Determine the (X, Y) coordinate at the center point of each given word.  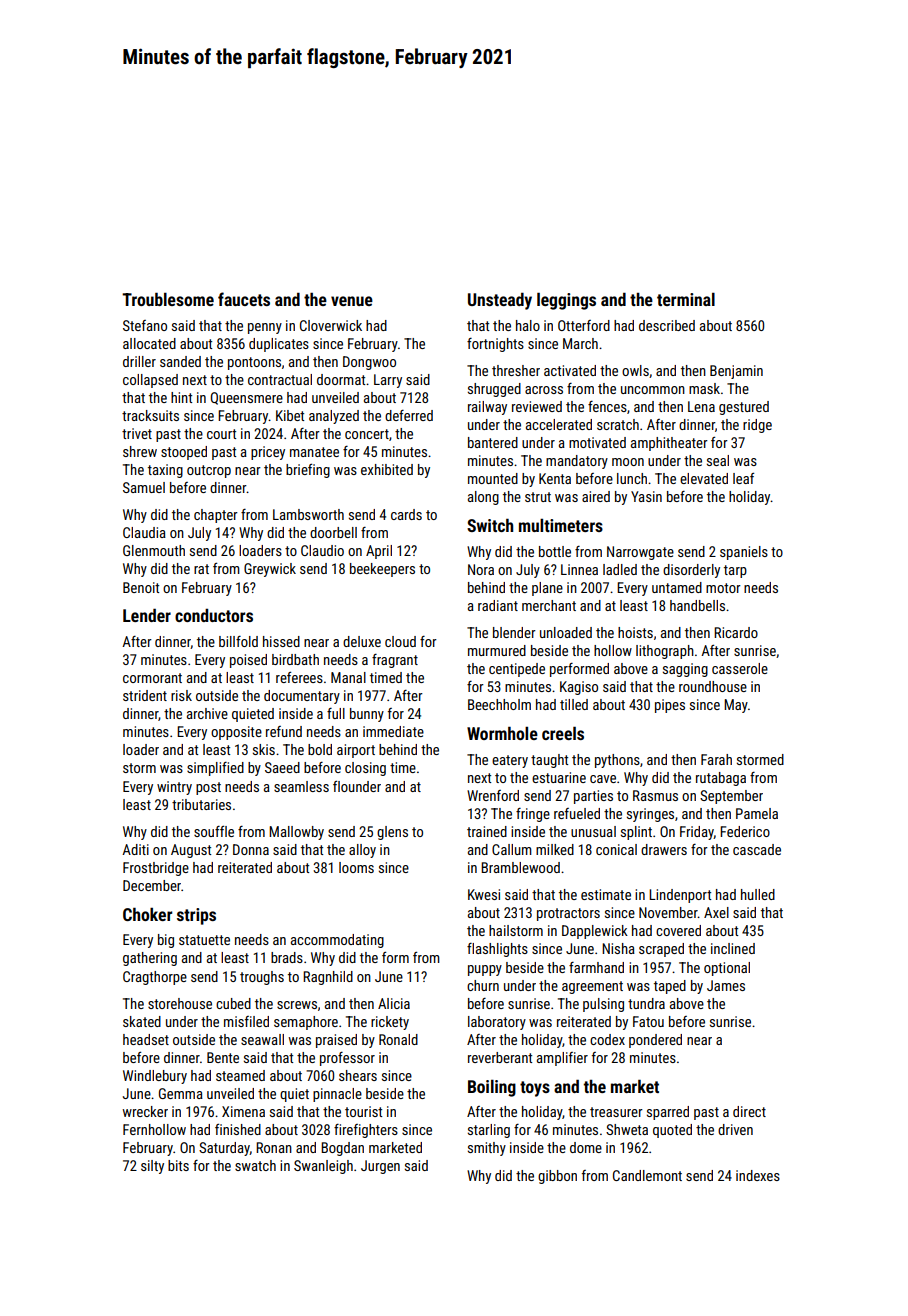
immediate (393, 731)
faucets (244, 299)
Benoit (141, 587)
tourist (363, 1111)
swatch (255, 1165)
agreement (592, 987)
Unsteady (500, 301)
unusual (593, 831)
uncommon (653, 390)
